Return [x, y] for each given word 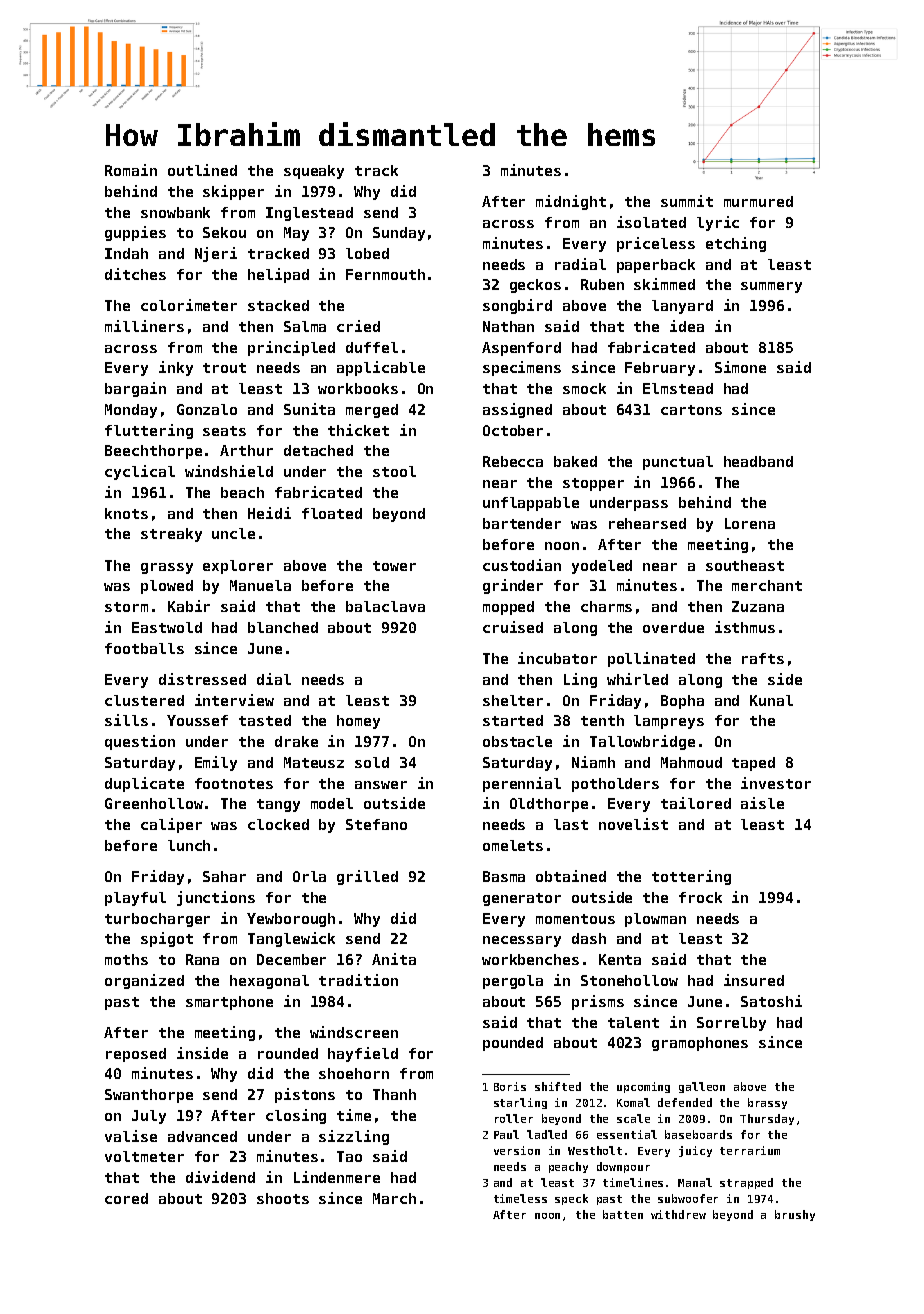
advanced [202, 1136]
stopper [593, 484]
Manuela [260, 585]
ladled [547, 1134]
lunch [189, 845]
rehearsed [647, 523]
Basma [504, 876]
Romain [131, 170]
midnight [571, 202]
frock [700, 897]
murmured [758, 201]
